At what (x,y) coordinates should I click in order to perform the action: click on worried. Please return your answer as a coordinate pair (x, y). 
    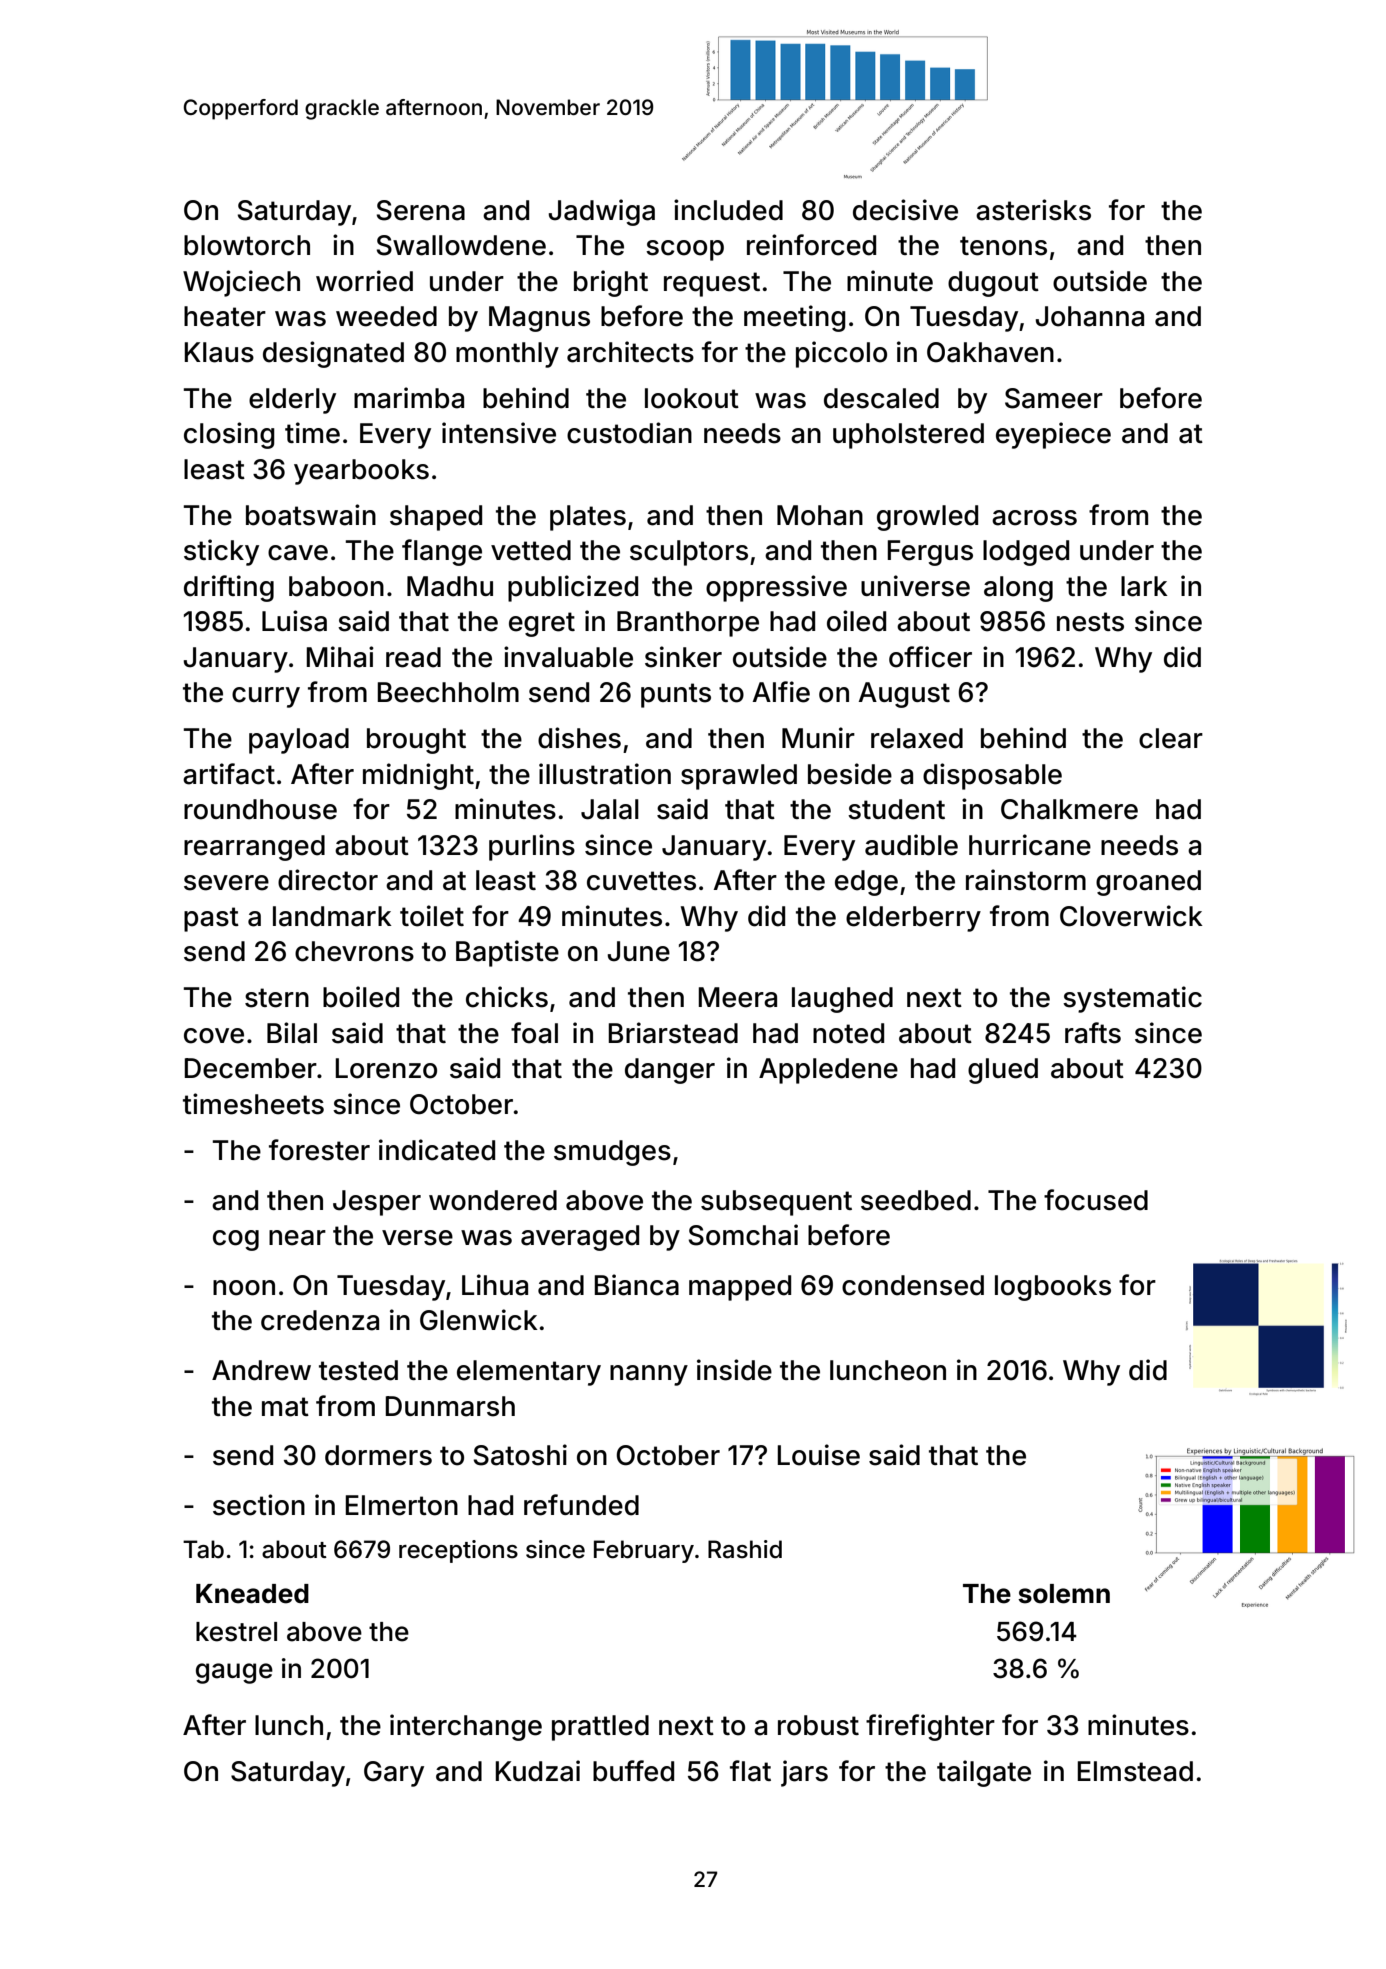
    Looking at the image, I should click on (364, 281).
